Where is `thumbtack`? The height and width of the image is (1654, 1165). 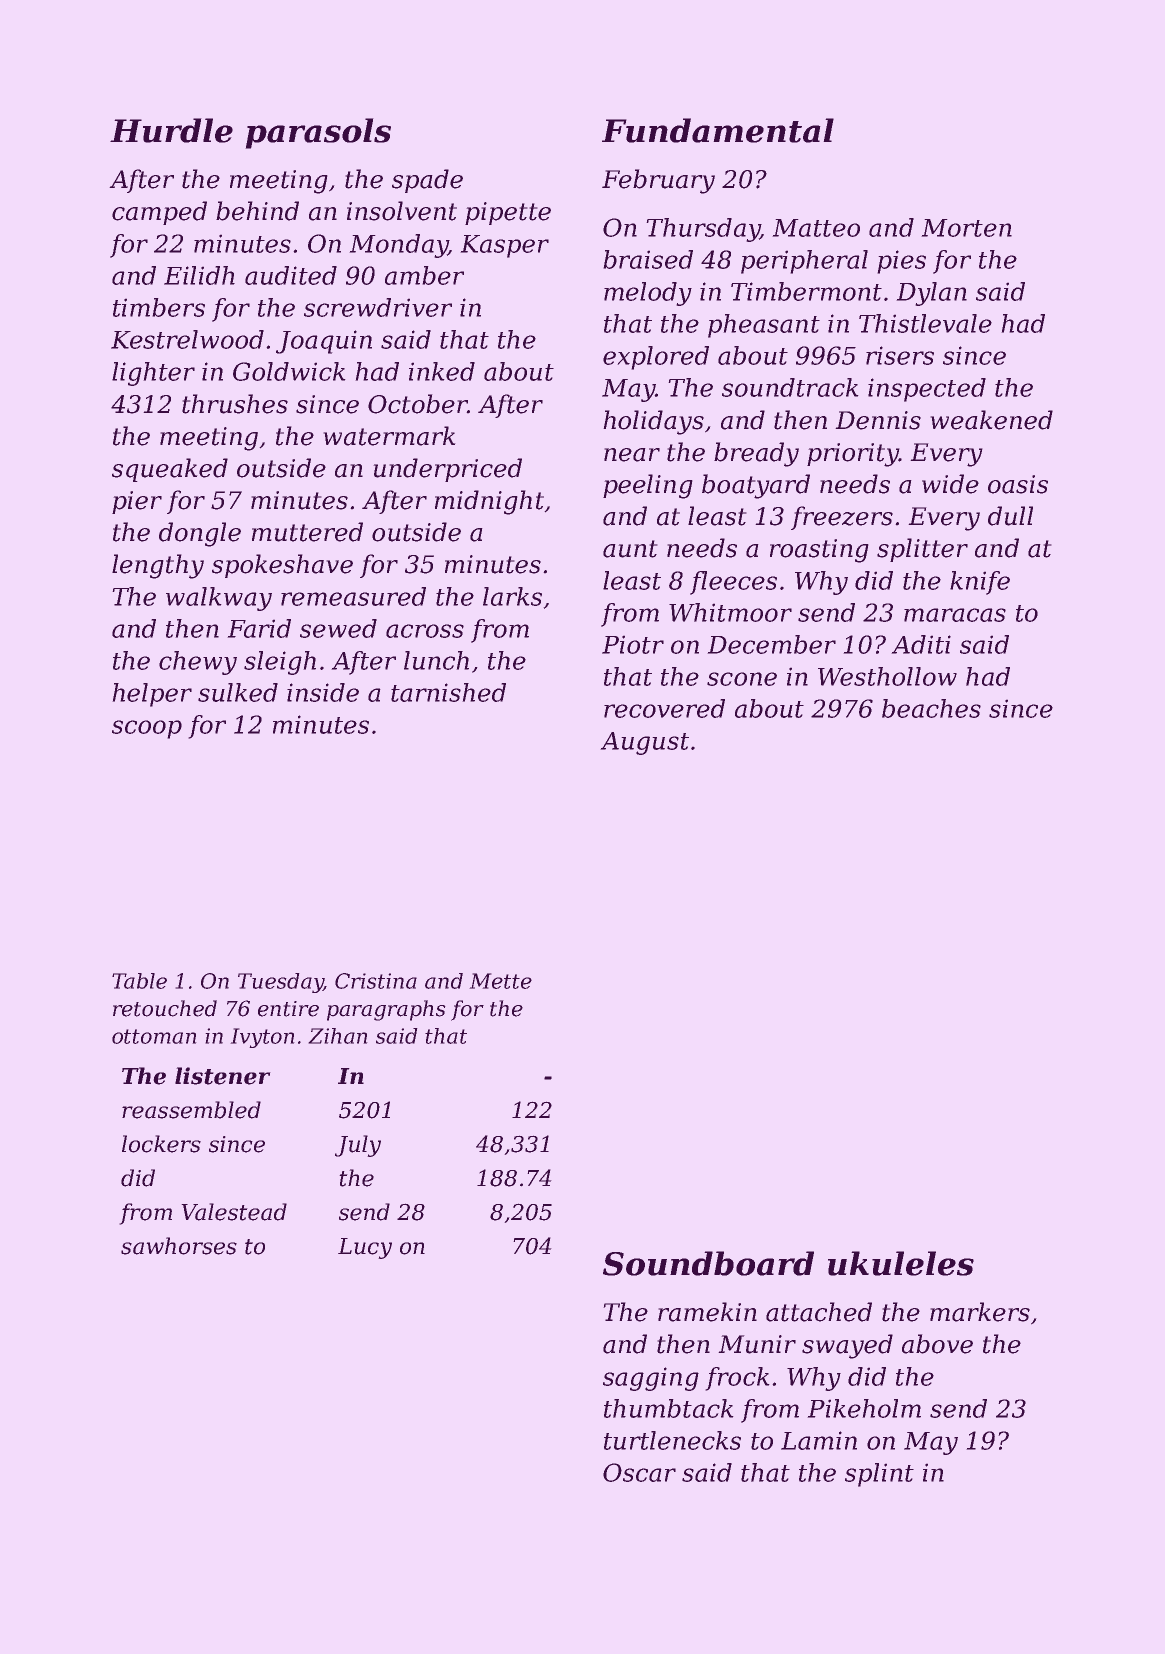 thumbtack is located at coordinates (669, 1408).
